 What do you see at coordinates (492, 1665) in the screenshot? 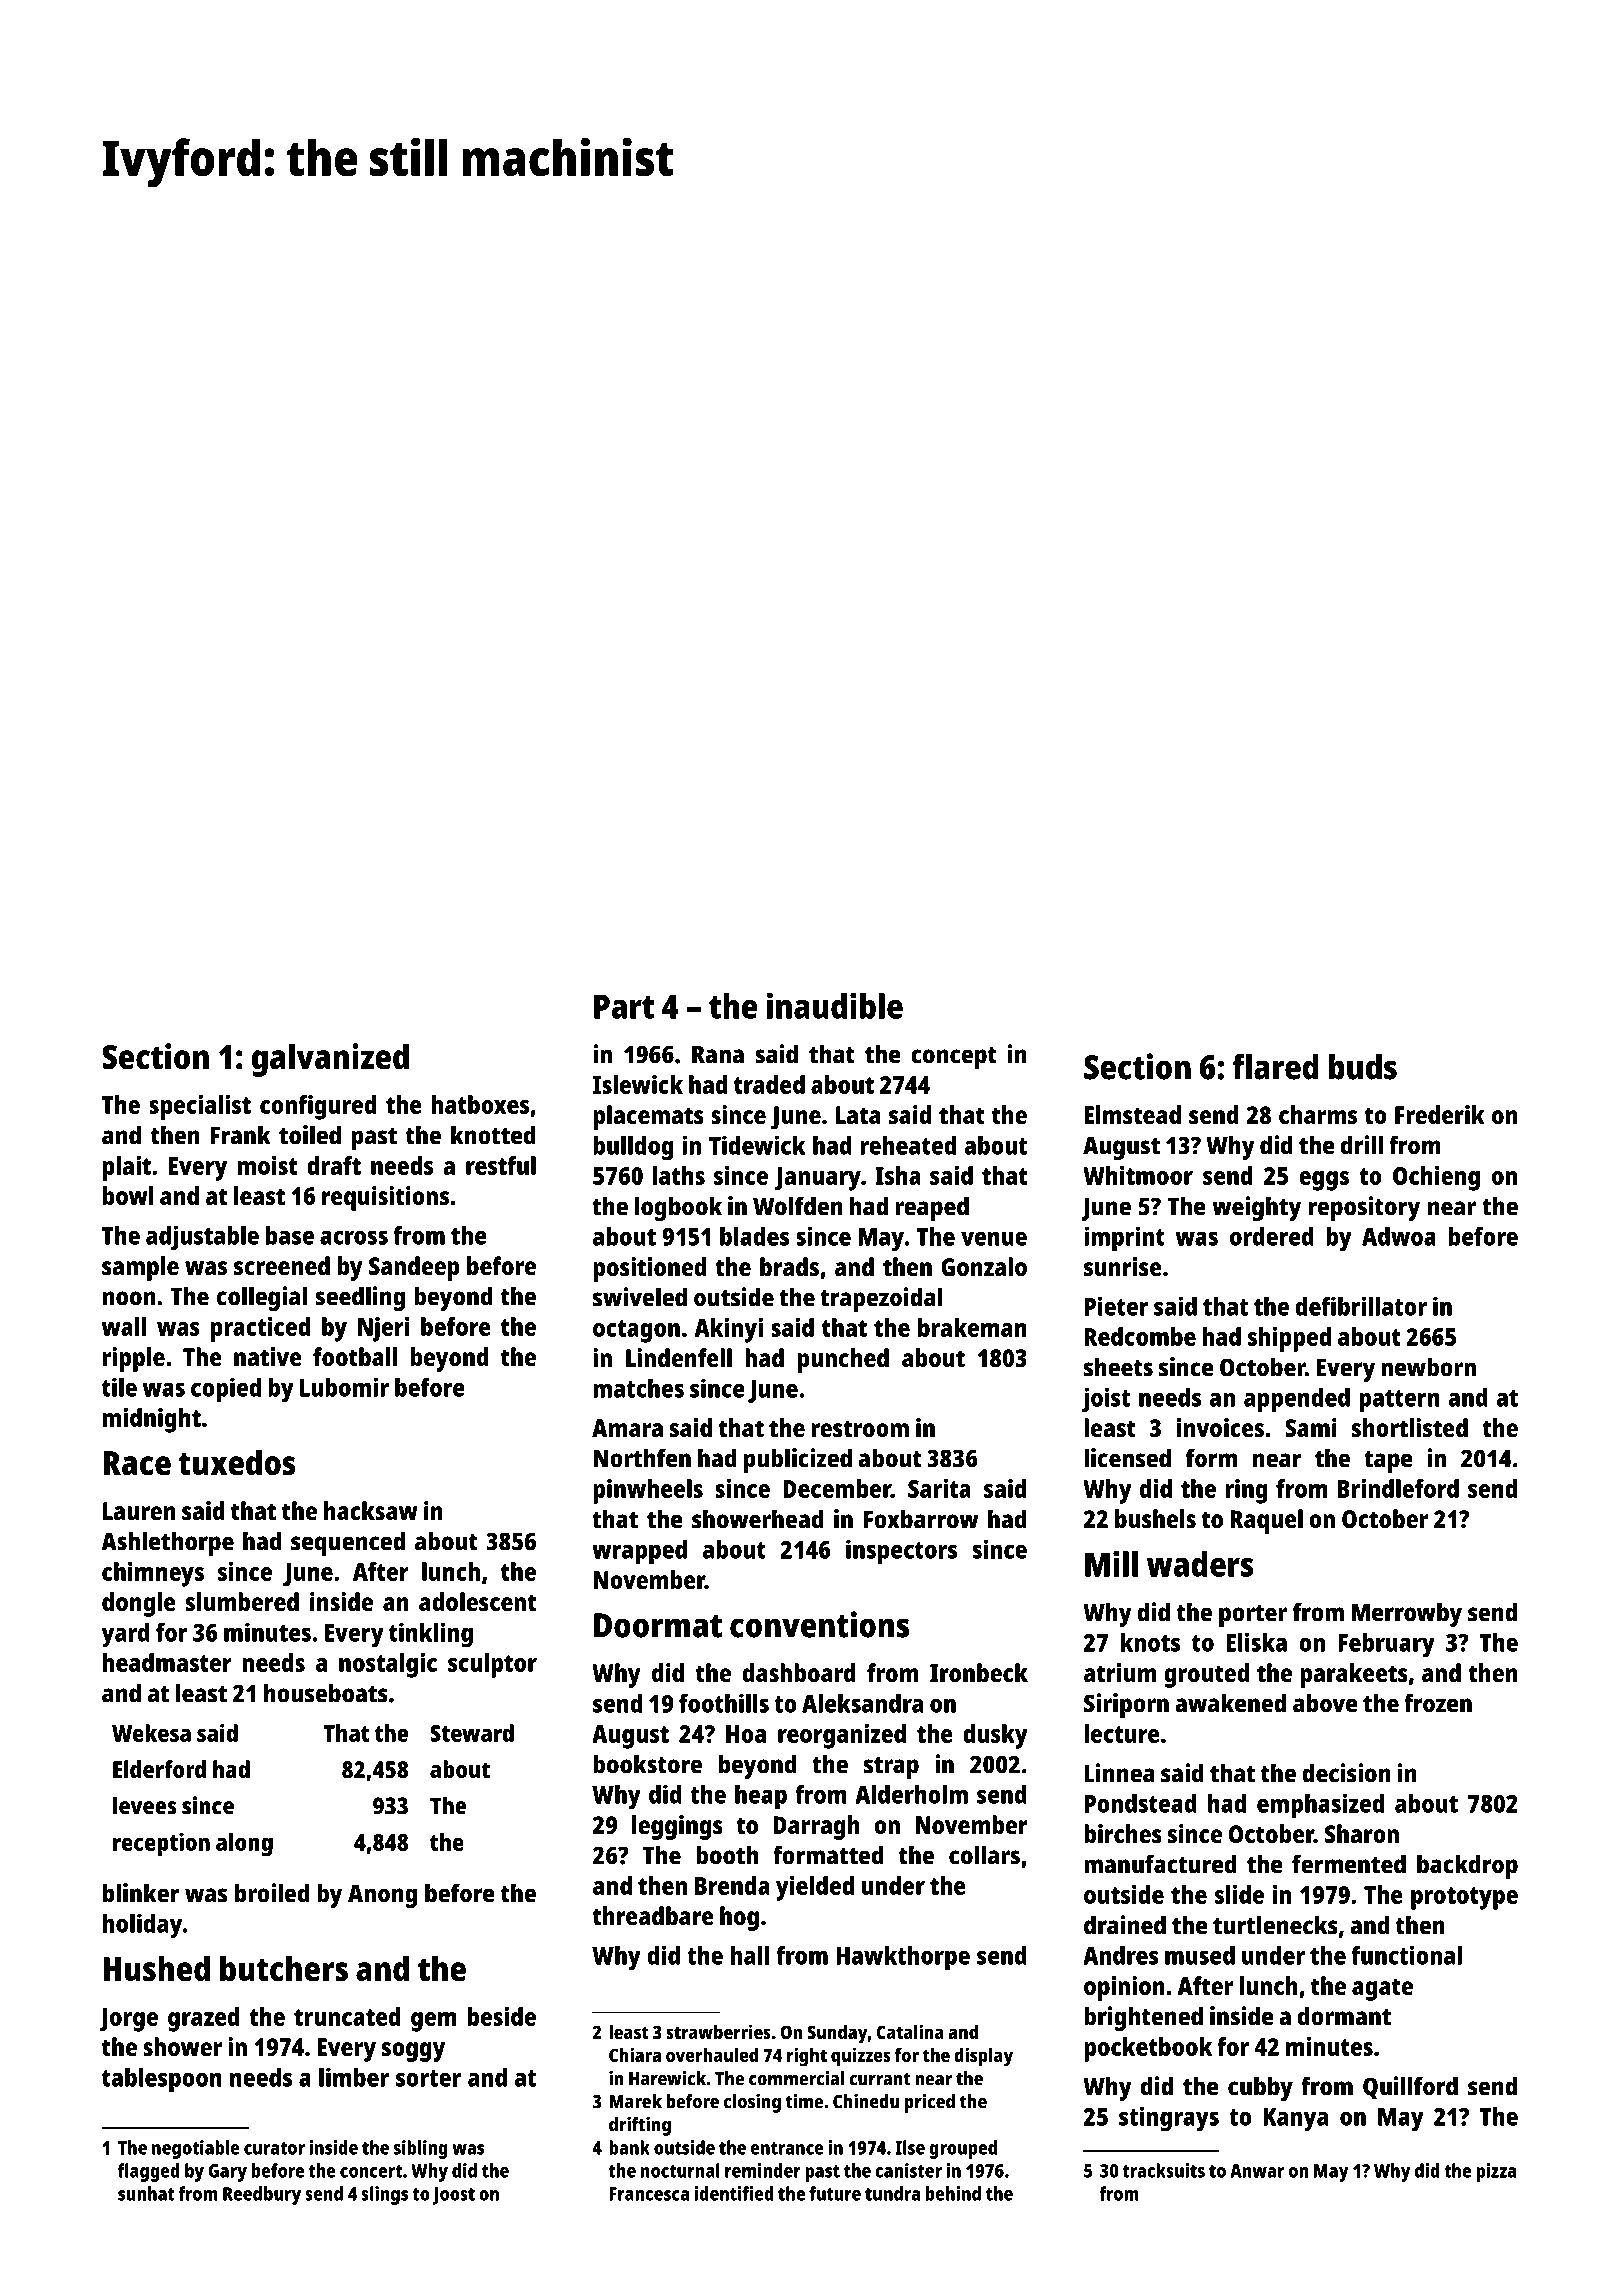
I see `sculptor` at bounding box center [492, 1665].
